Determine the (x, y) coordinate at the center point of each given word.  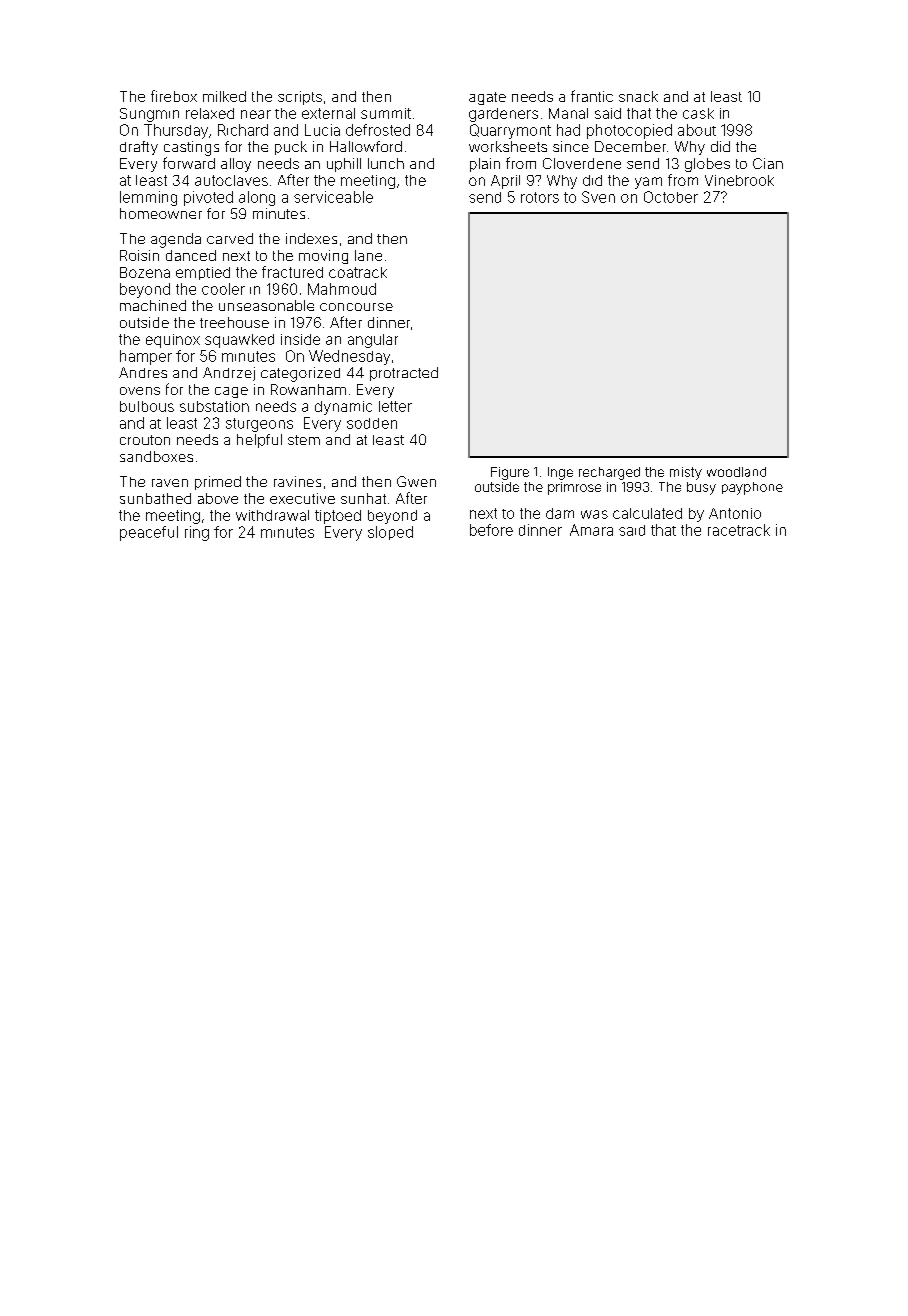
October (671, 197)
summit (386, 113)
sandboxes (156, 456)
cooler (223, 289)
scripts (300, 98)
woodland (736, 472)
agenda (176, 240)
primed (218, 483)
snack (638, 96)
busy (701, 488)
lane (368, 255)
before (491, 530)
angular (373, 341)
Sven (598, 197)
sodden (372, 423)
